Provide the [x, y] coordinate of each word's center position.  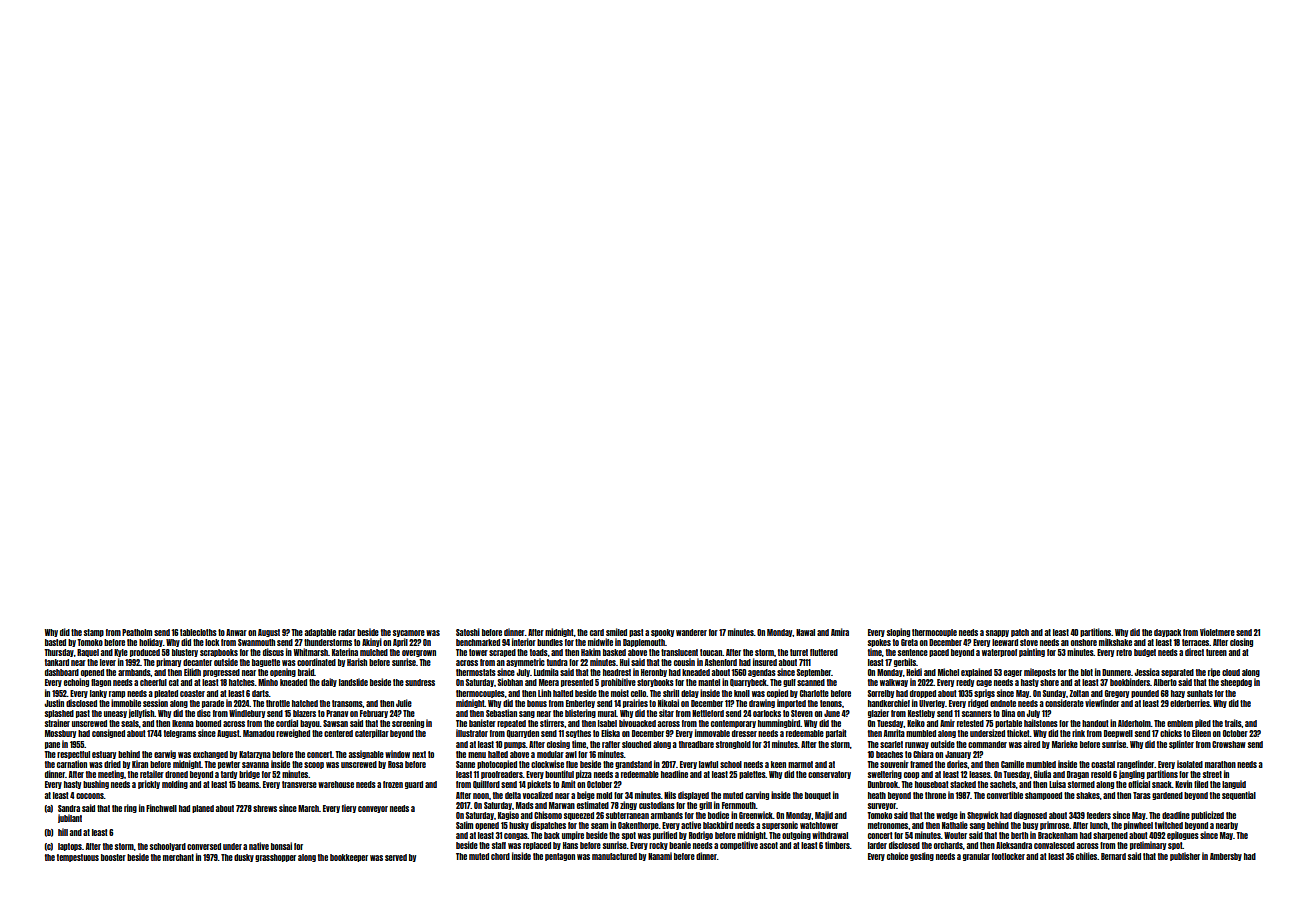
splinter [1181, 744]
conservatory [829, 775]
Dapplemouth [644, 643]
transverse [299, 784]
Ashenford [720, 662]
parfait [836, 733]
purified [665, 835]
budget [1145, 653]
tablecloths [198, 632]
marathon [1220, 764]
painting [1032, 652]
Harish [357, 662]
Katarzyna [255, 755]
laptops [70, 847]
